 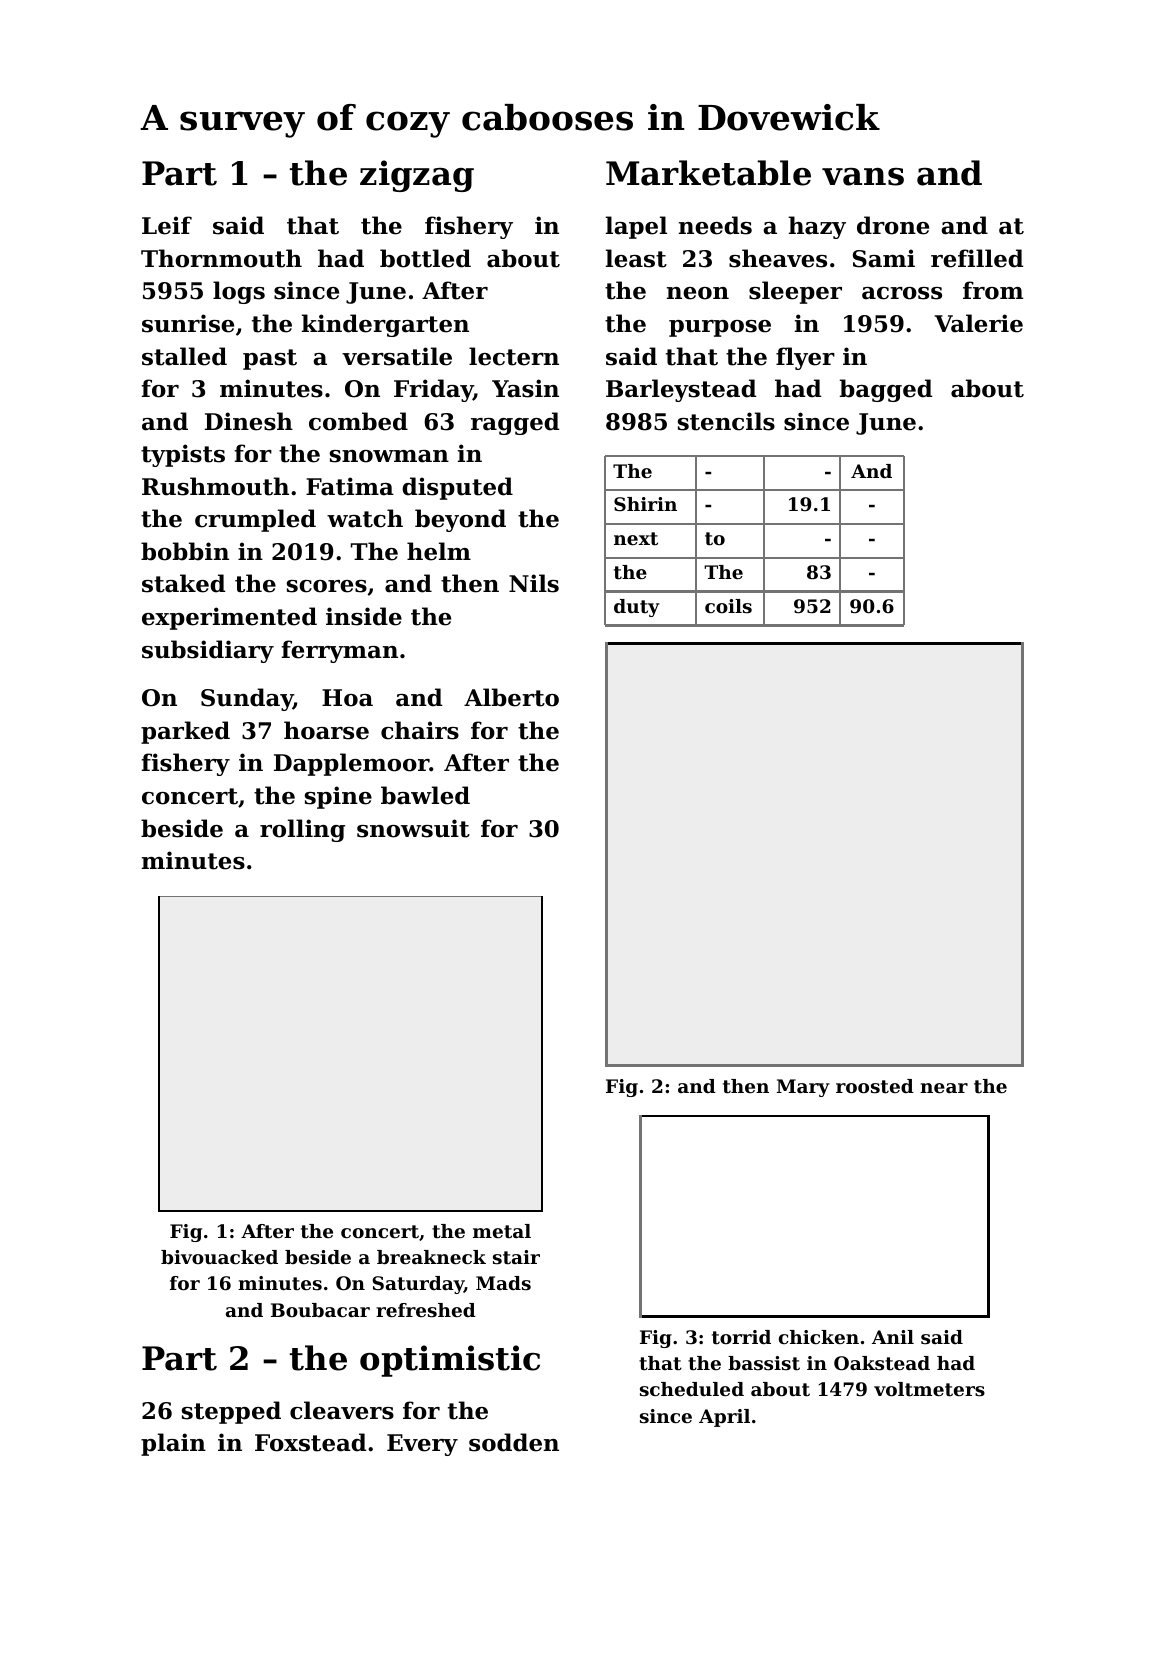 I want to click on Leif, so click(x=167, y=225).
